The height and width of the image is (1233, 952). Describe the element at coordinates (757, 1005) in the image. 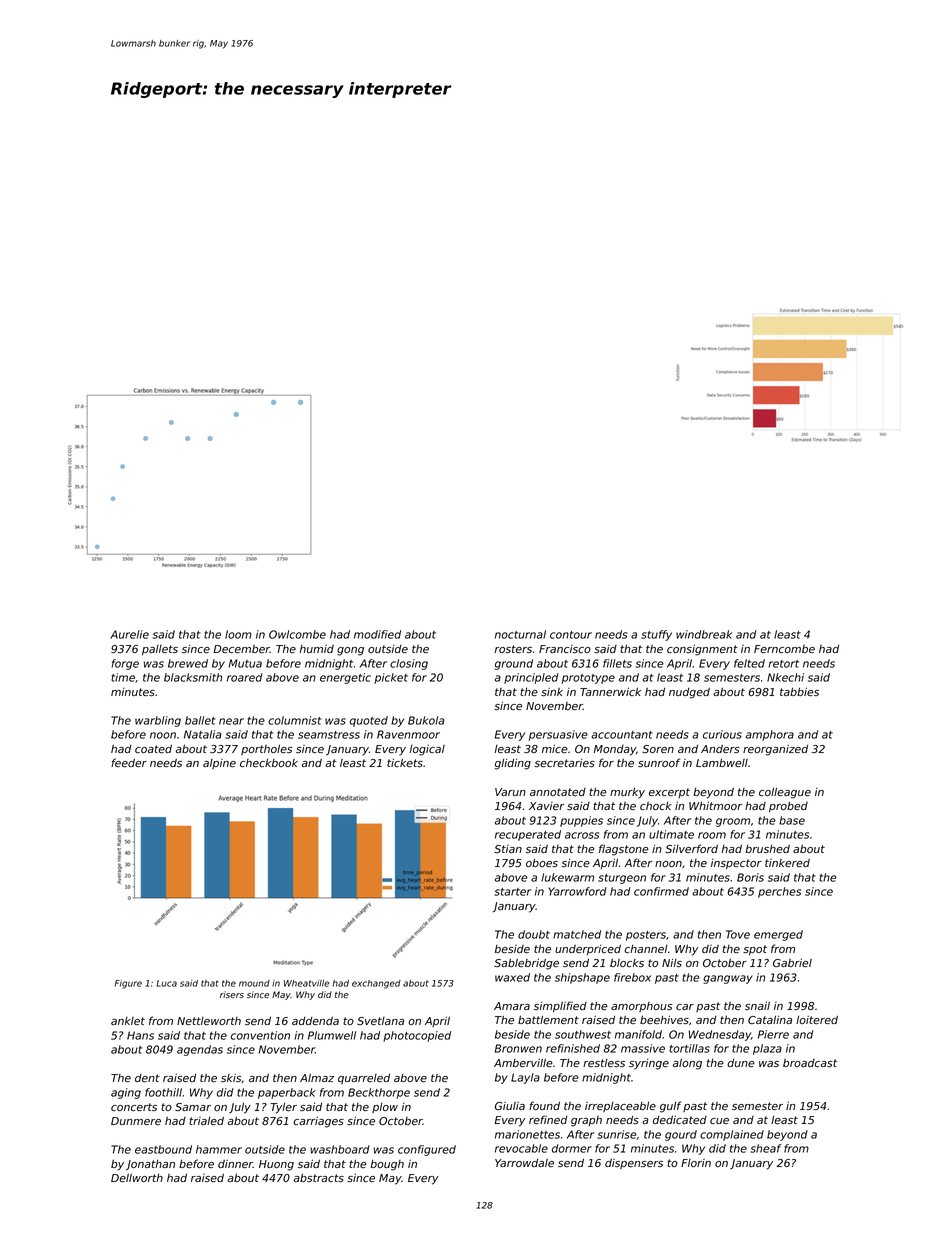

I see `snail` at that location.
